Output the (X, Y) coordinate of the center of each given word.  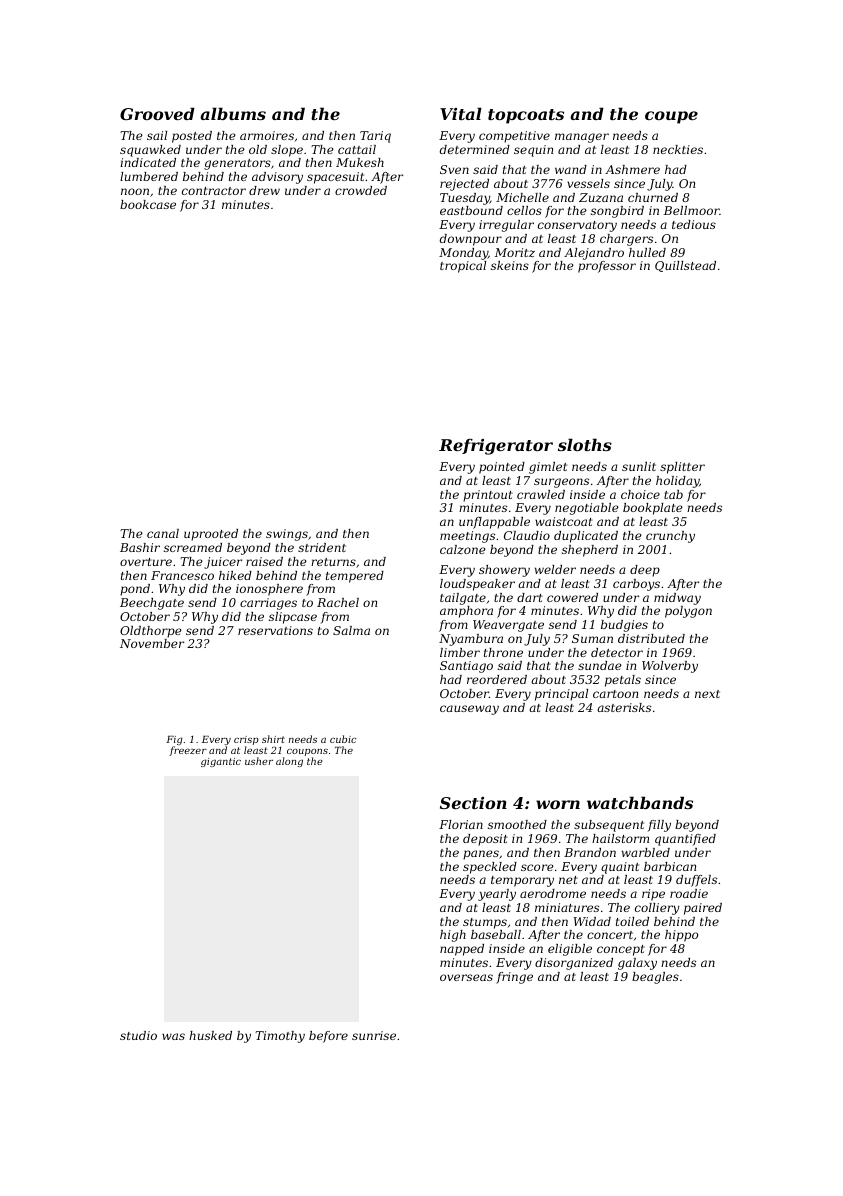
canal (163, 533)
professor (607, 267)
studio (138, 1035)
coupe (671, 117)
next (707, 694)
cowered (572, 597)
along (289, 762)
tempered (355, 577)
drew (264, 190)
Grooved (157, 113)
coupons (307, 752)
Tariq (375, 137)
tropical (463, 267)
